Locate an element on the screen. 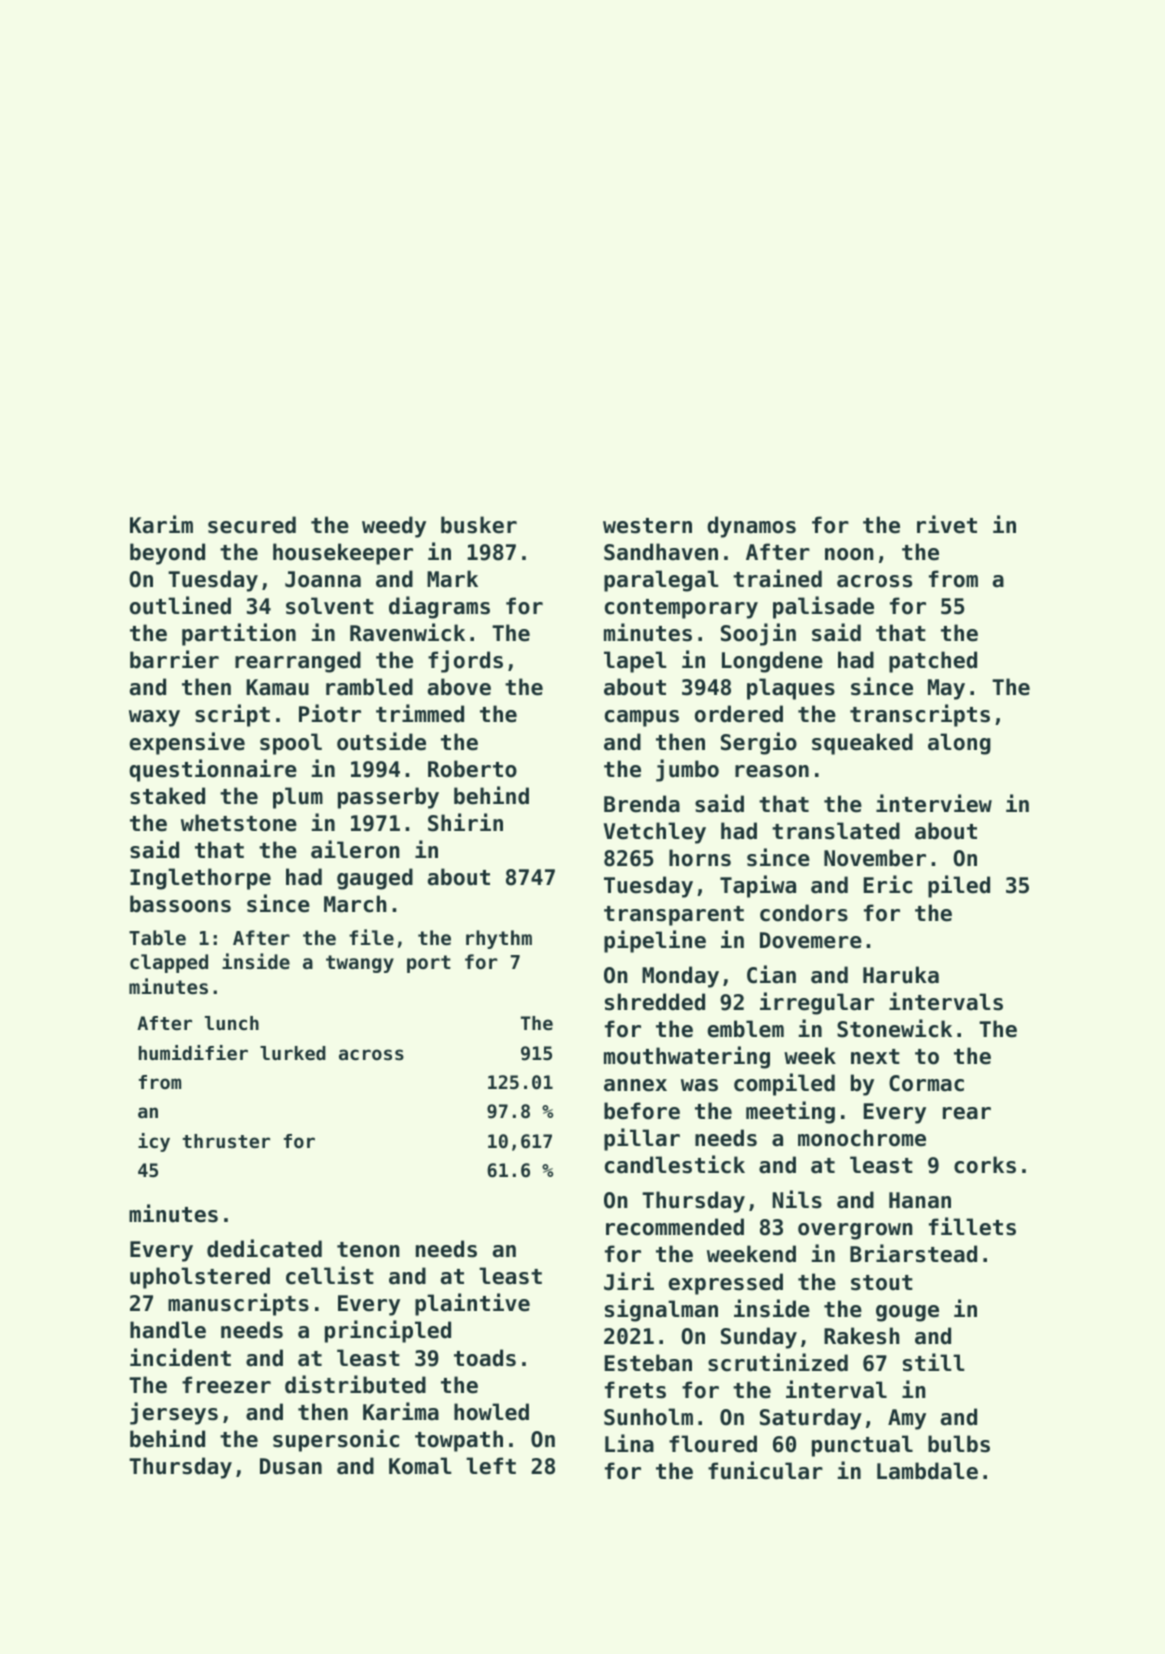 The width and height of the screenshot is (1165, 1654). plum is located at coordinates (298, 798).
